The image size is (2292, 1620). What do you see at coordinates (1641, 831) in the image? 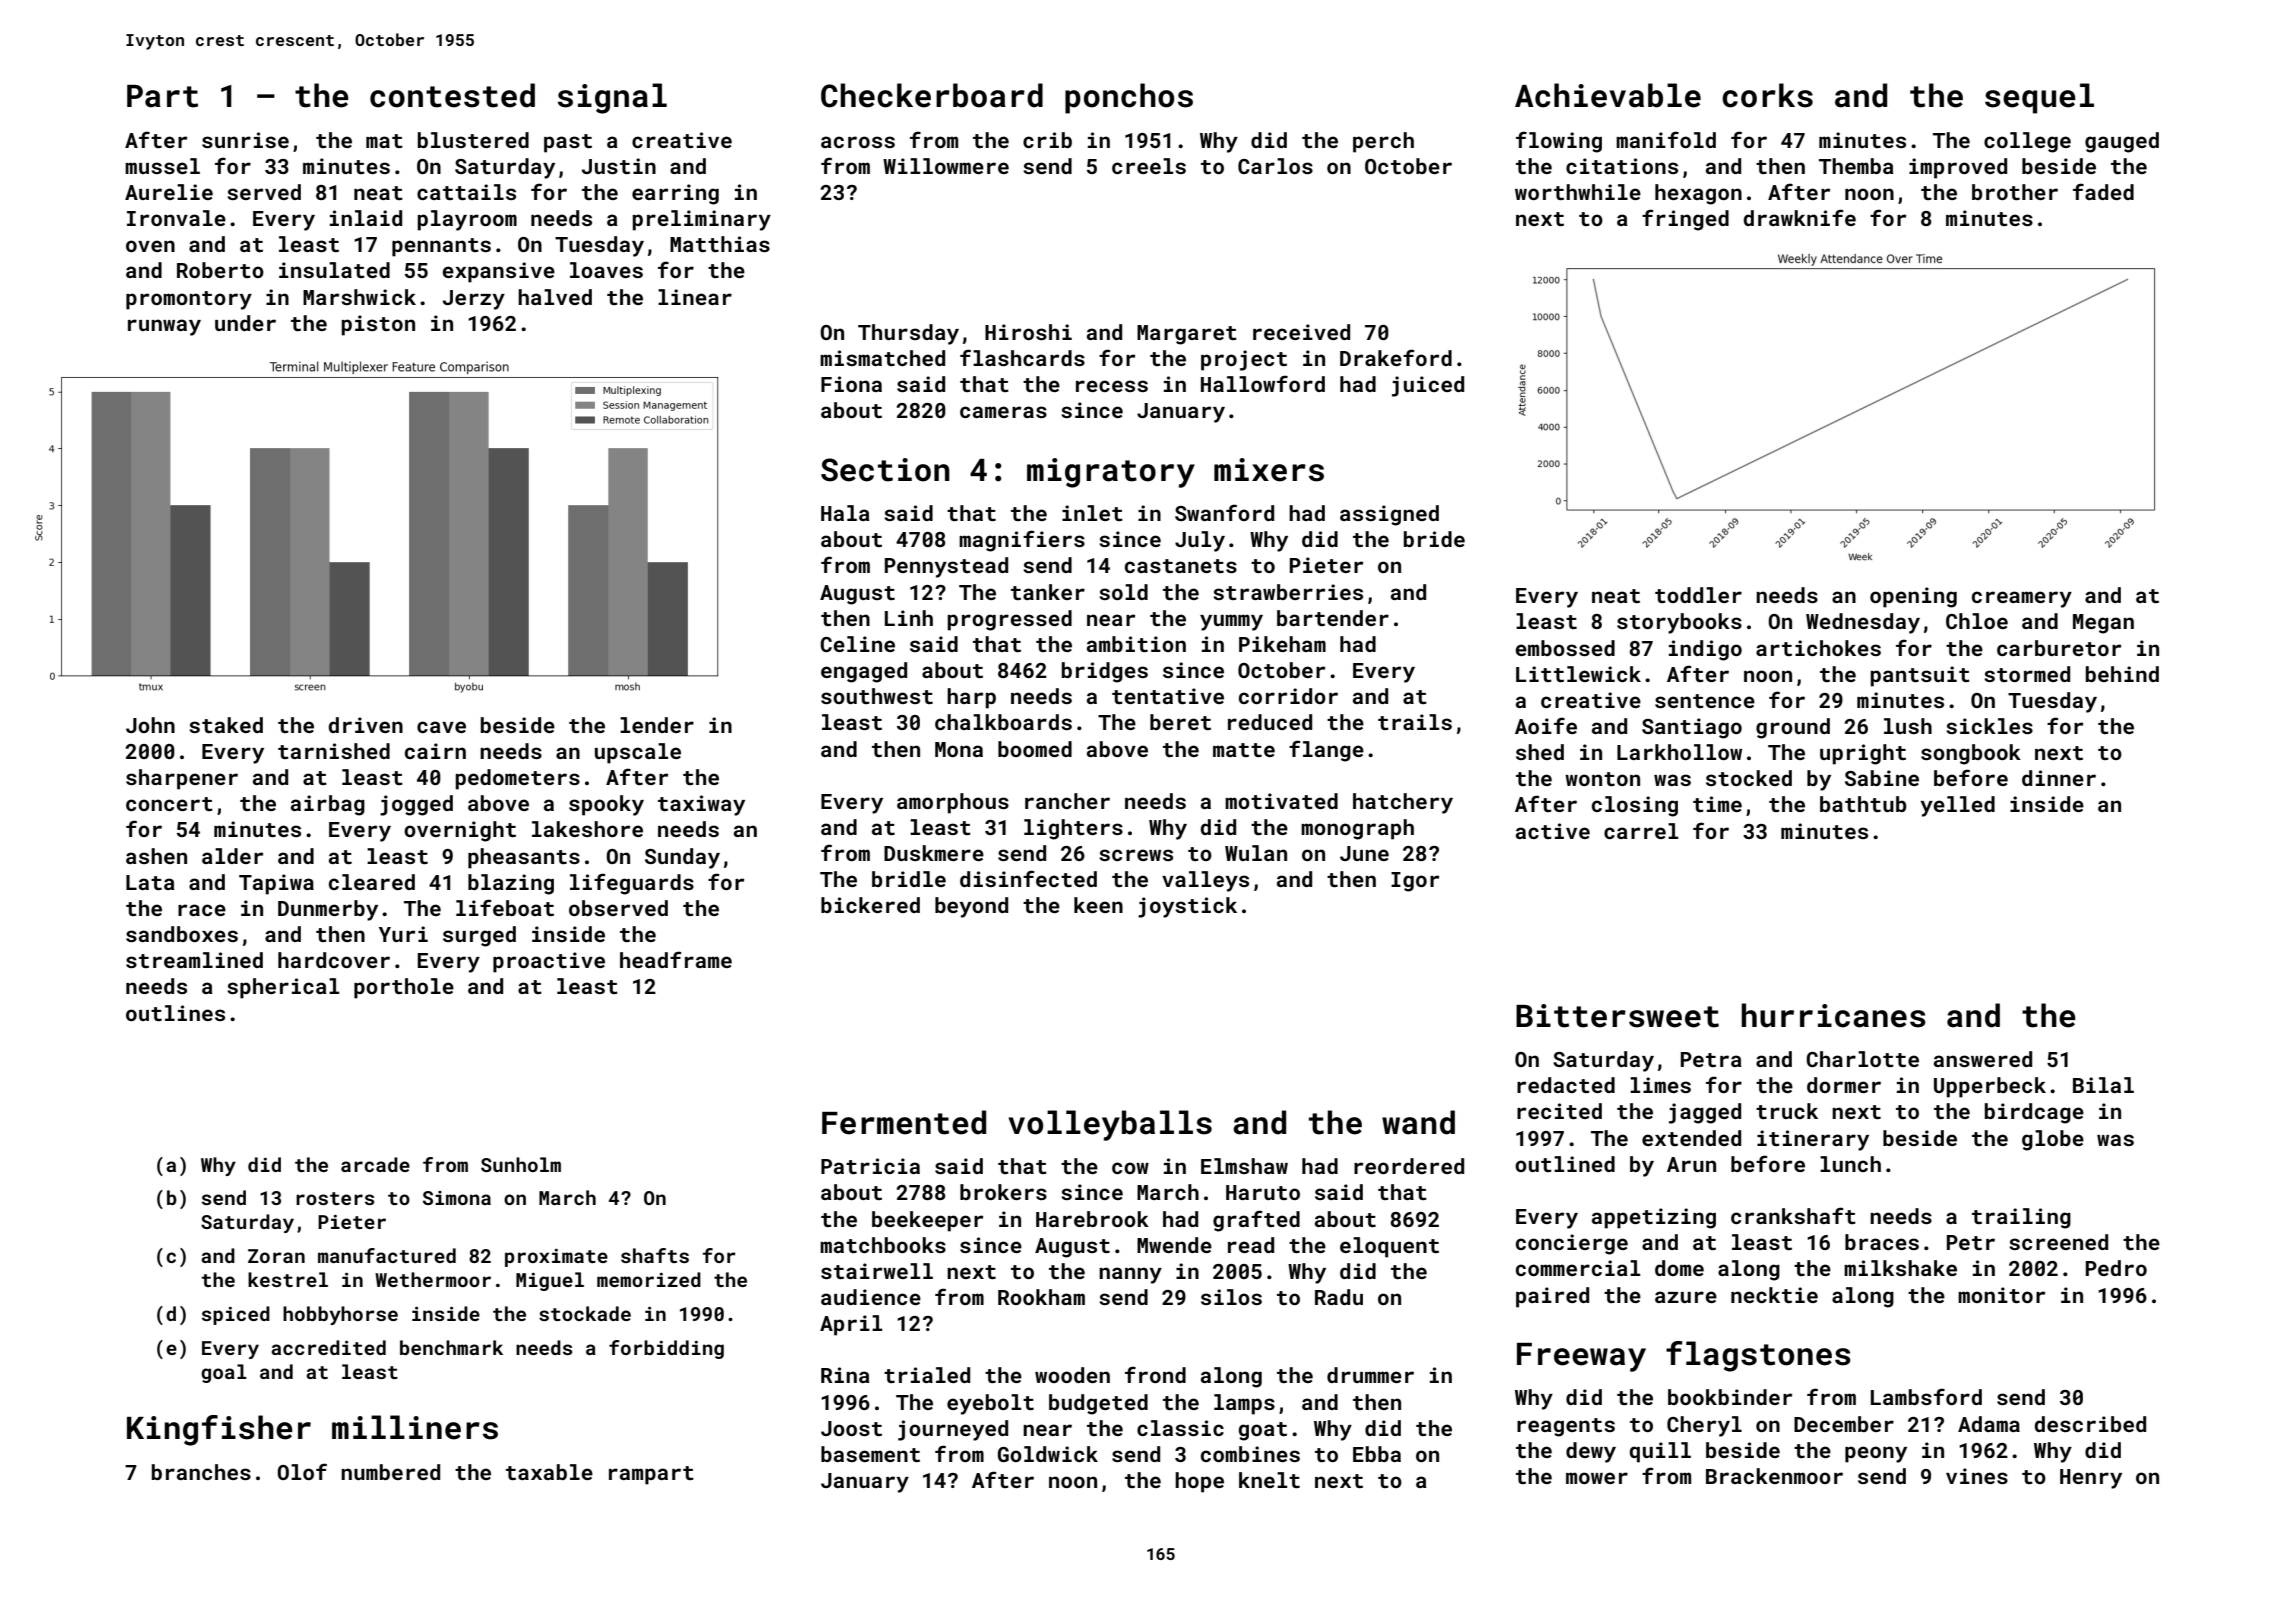
I see `carrel` at bounding box center [1641, 831].
